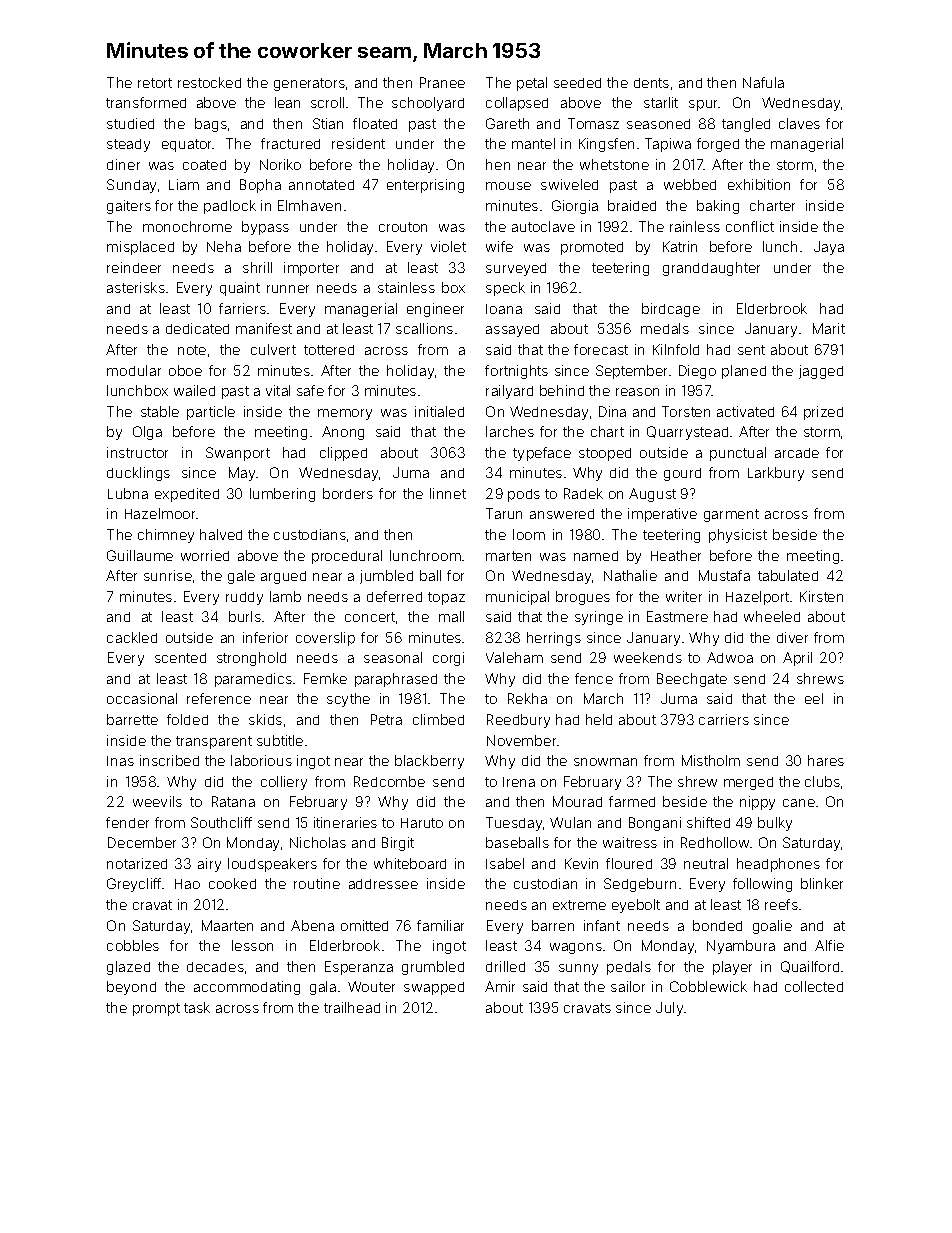 This page has height=1233, width=952. Describe the element at coordinates (383, 884) in the page. I see `addressee` at that location.
